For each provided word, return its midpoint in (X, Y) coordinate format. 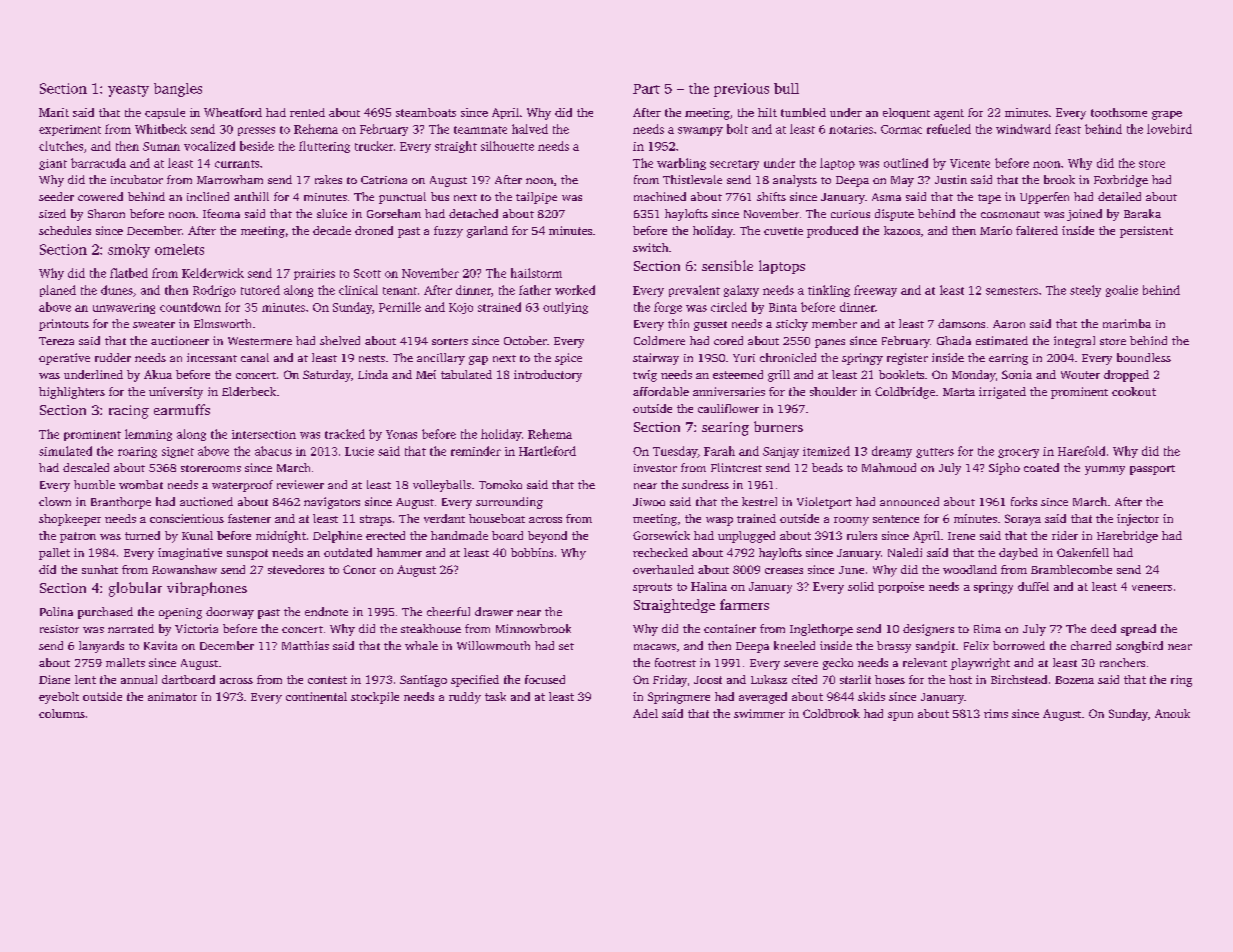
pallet (54, 554)
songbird (1139, 647)
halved (530, 129)
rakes (328, 179)
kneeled (794, 645)
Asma (886, 197)
